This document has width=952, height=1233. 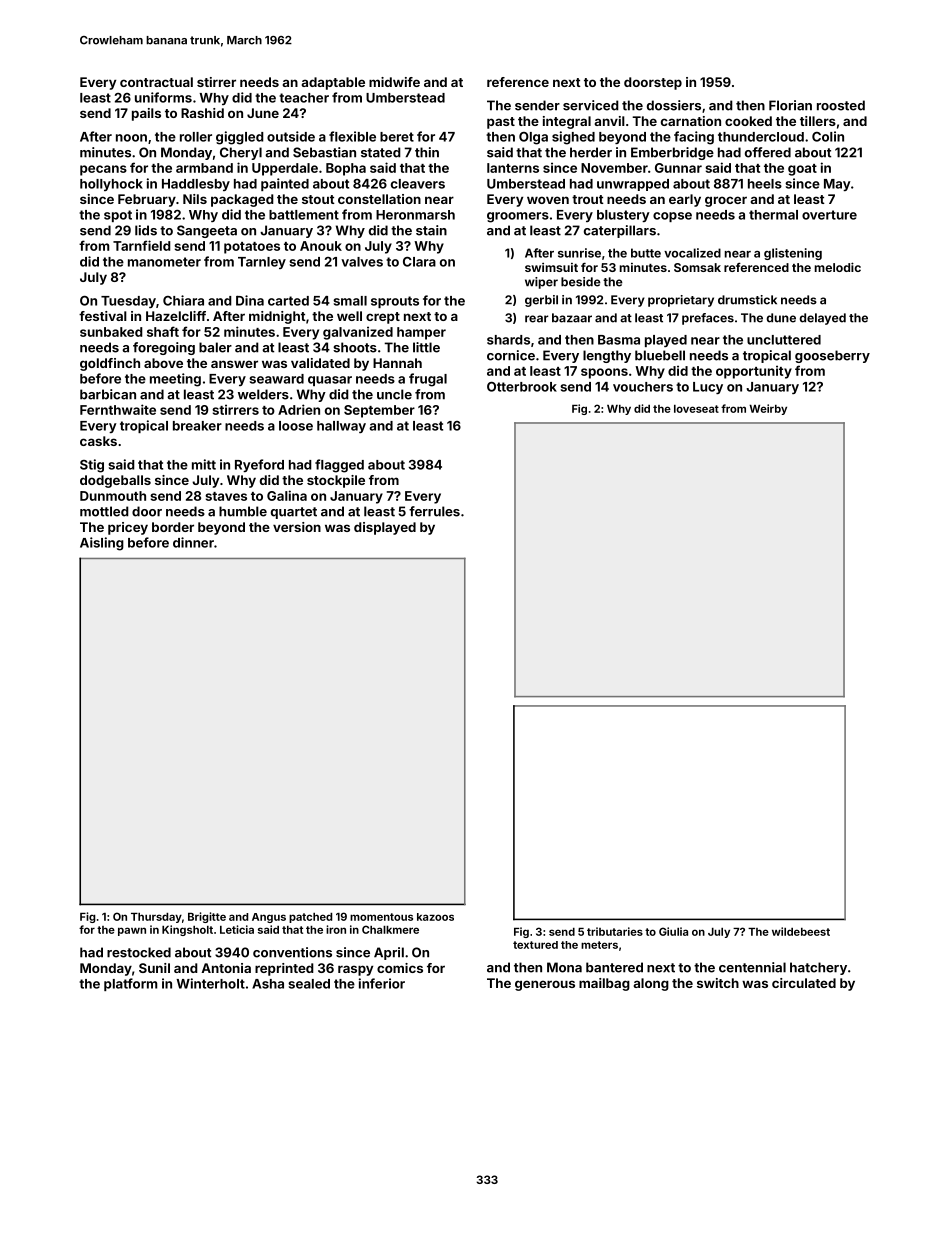 I want to click on Angus, so click(x=269, y=918).
